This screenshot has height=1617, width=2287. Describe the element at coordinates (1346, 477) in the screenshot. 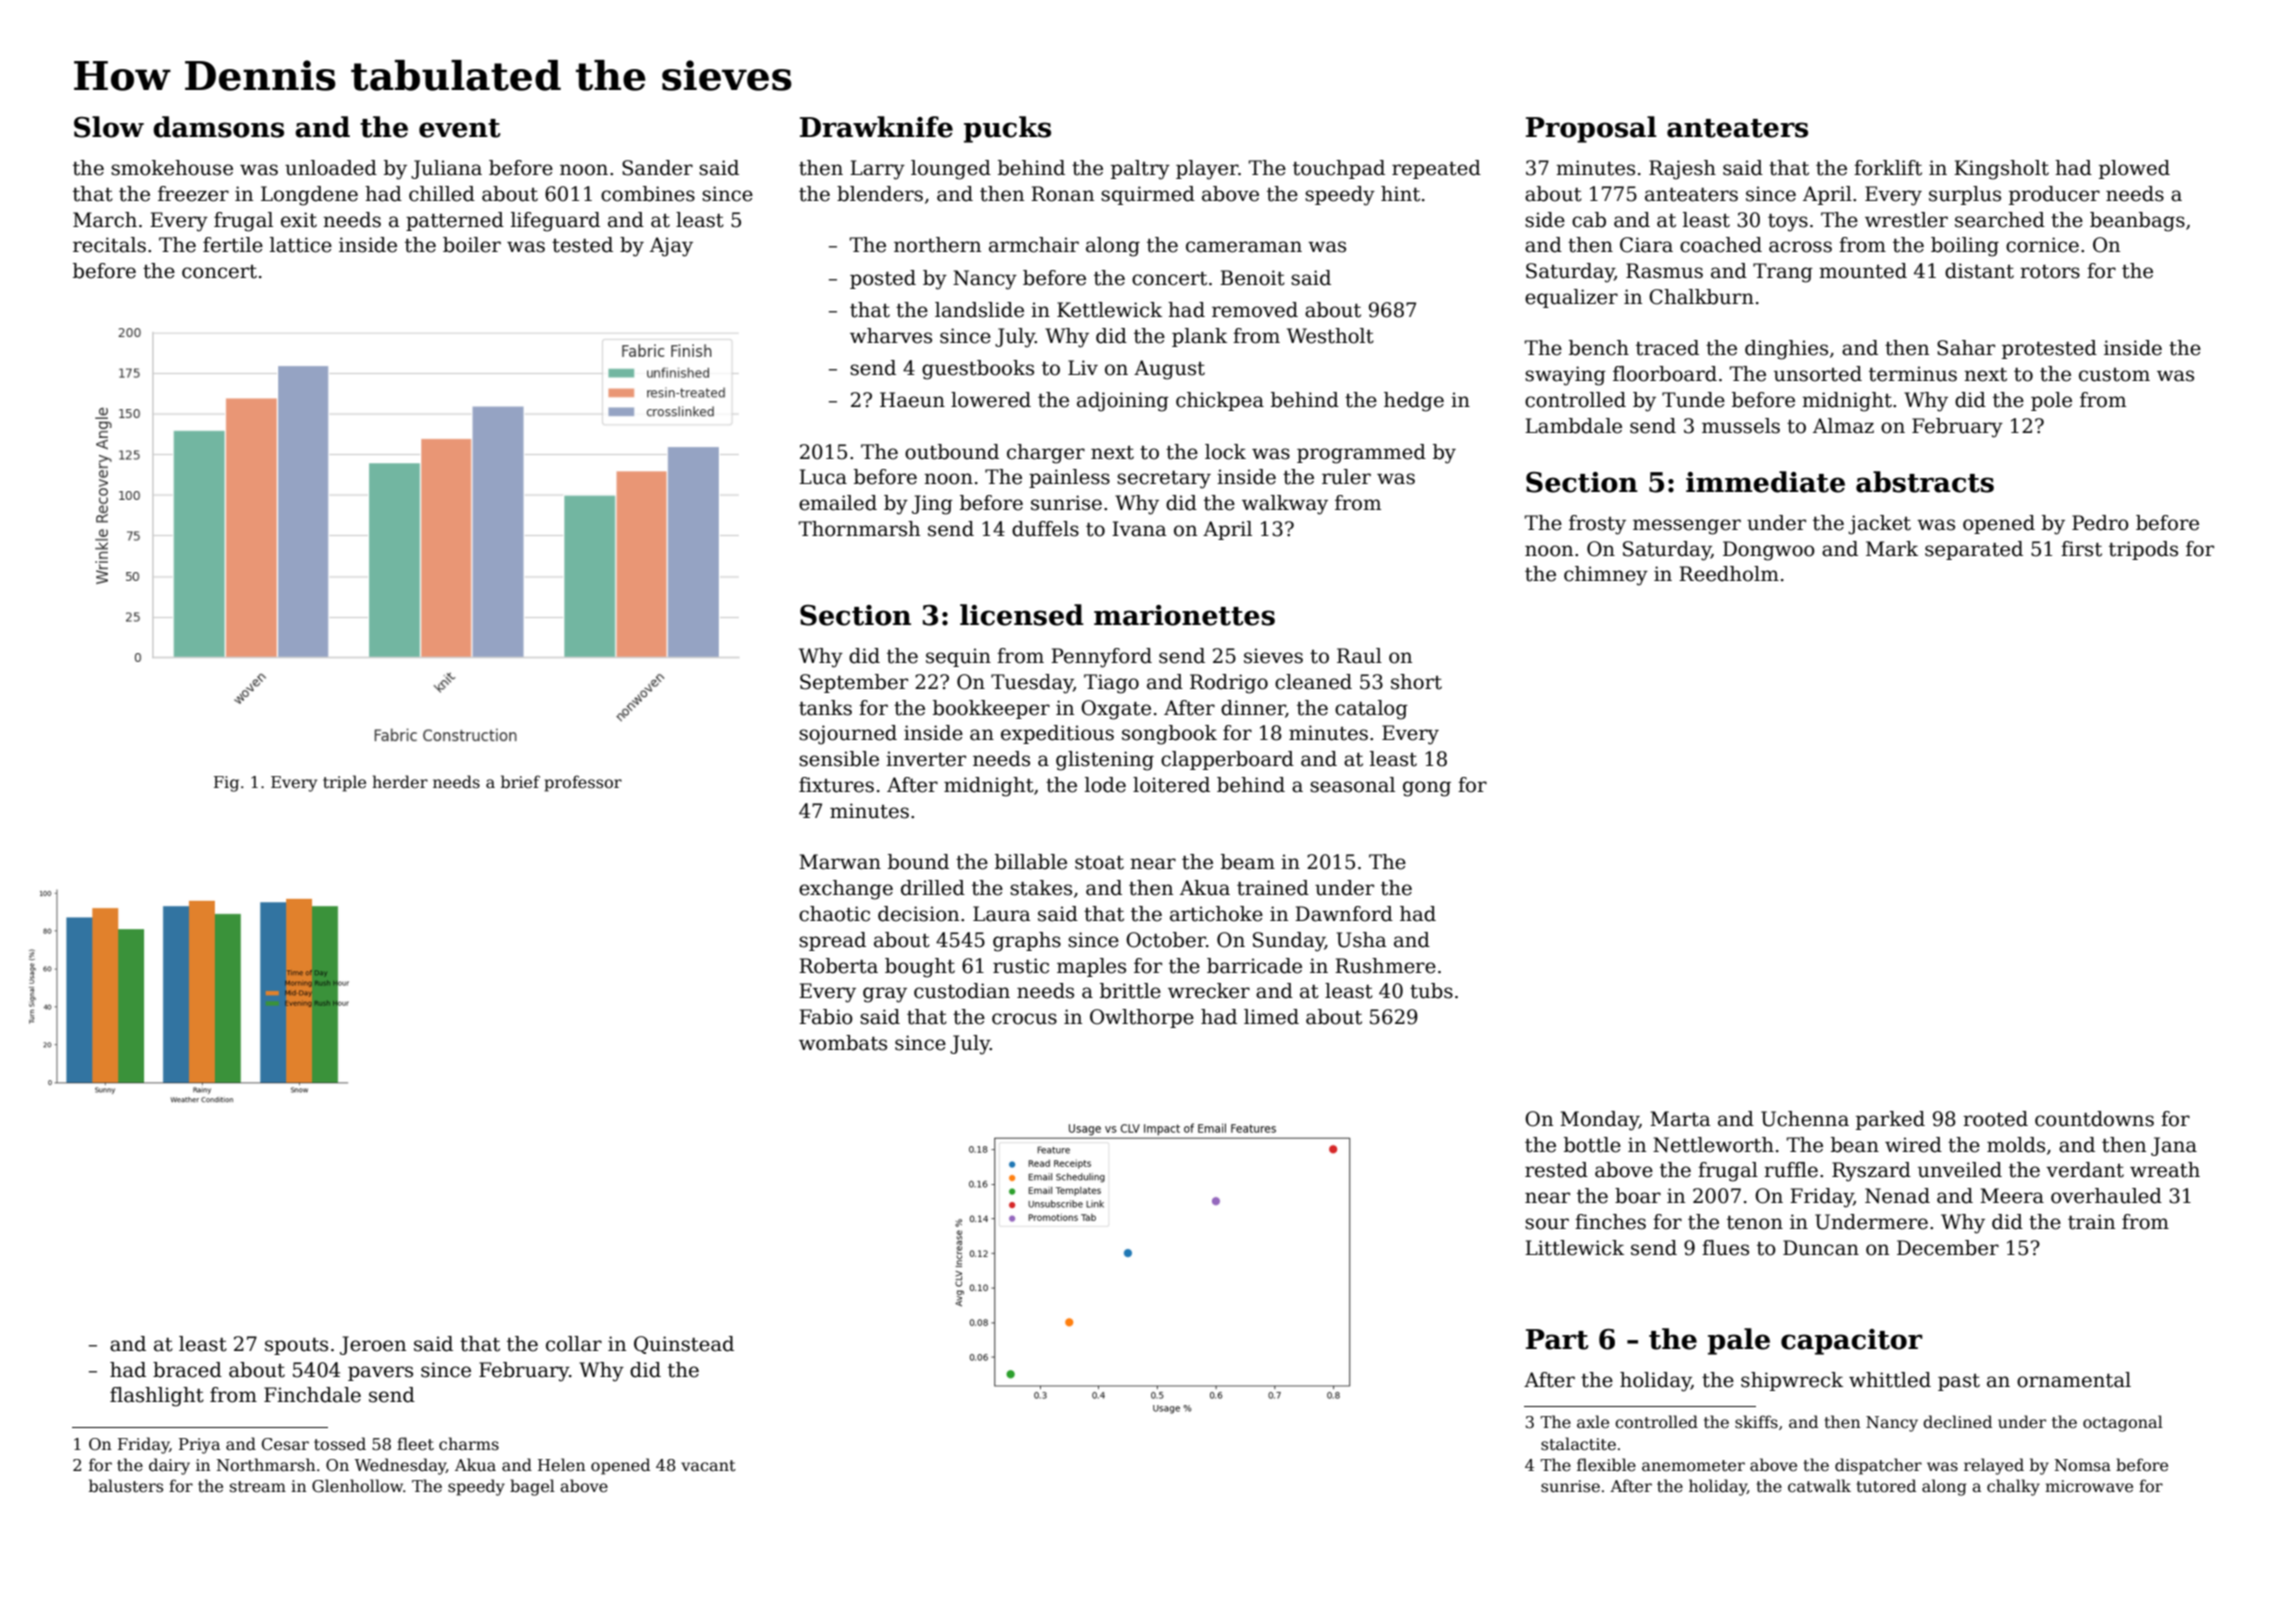

I see `ruler` at that location.
